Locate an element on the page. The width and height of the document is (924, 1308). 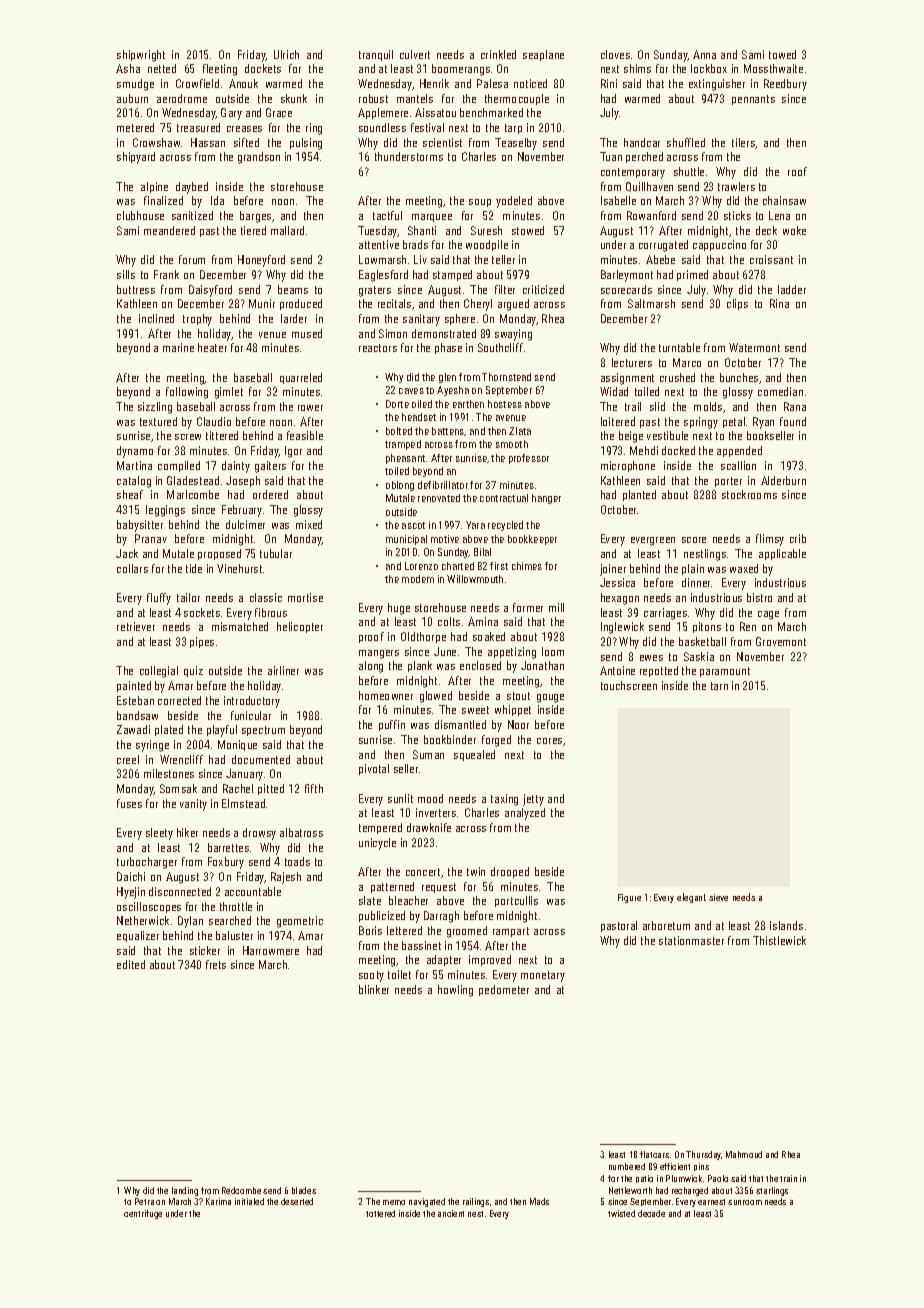
marquee is located at coordinates (432, 218).
